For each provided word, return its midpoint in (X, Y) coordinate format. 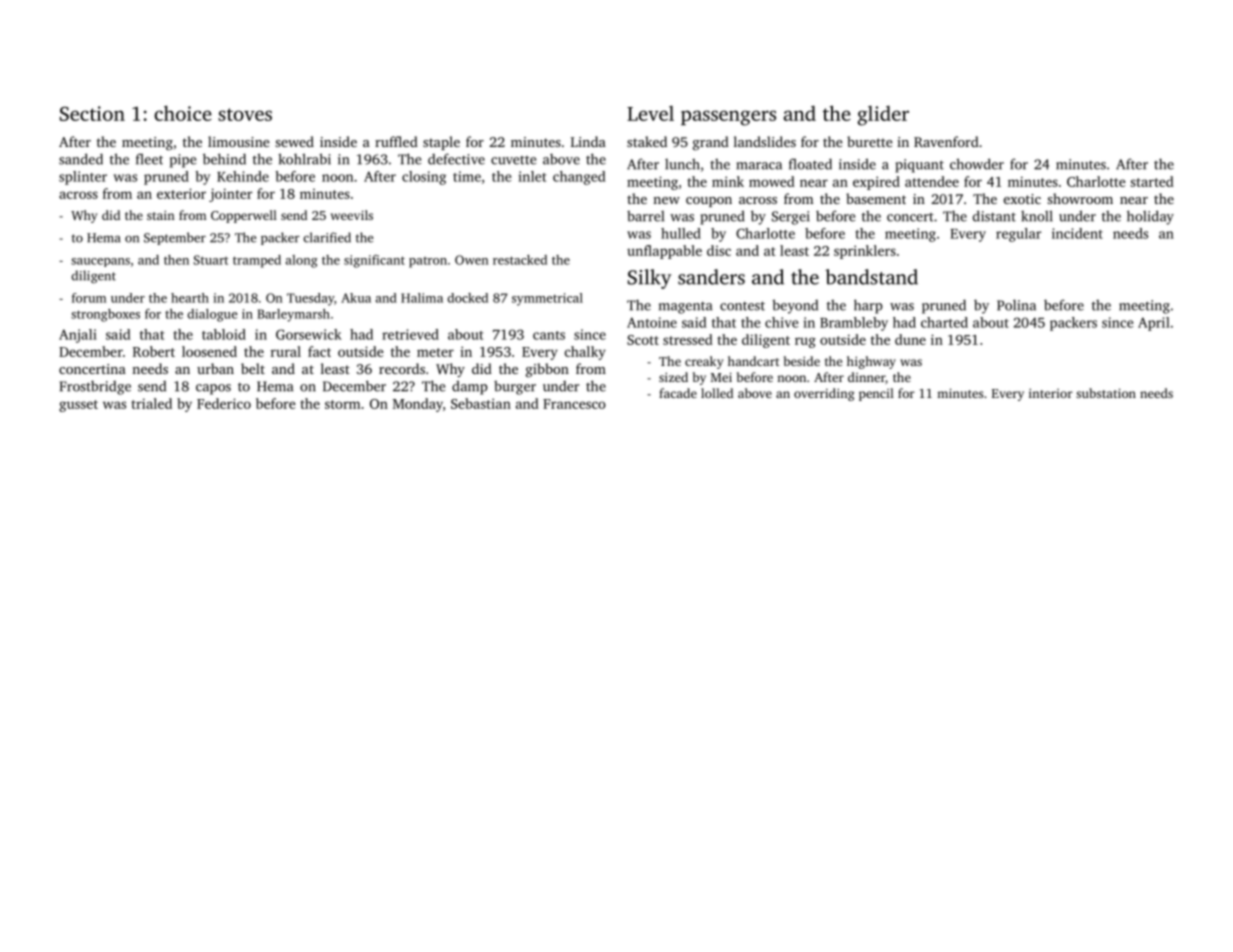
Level (650, 113)
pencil (876, 394)
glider (883, 116)
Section (92, 113)
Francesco (574, 404)
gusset (78, 406)
